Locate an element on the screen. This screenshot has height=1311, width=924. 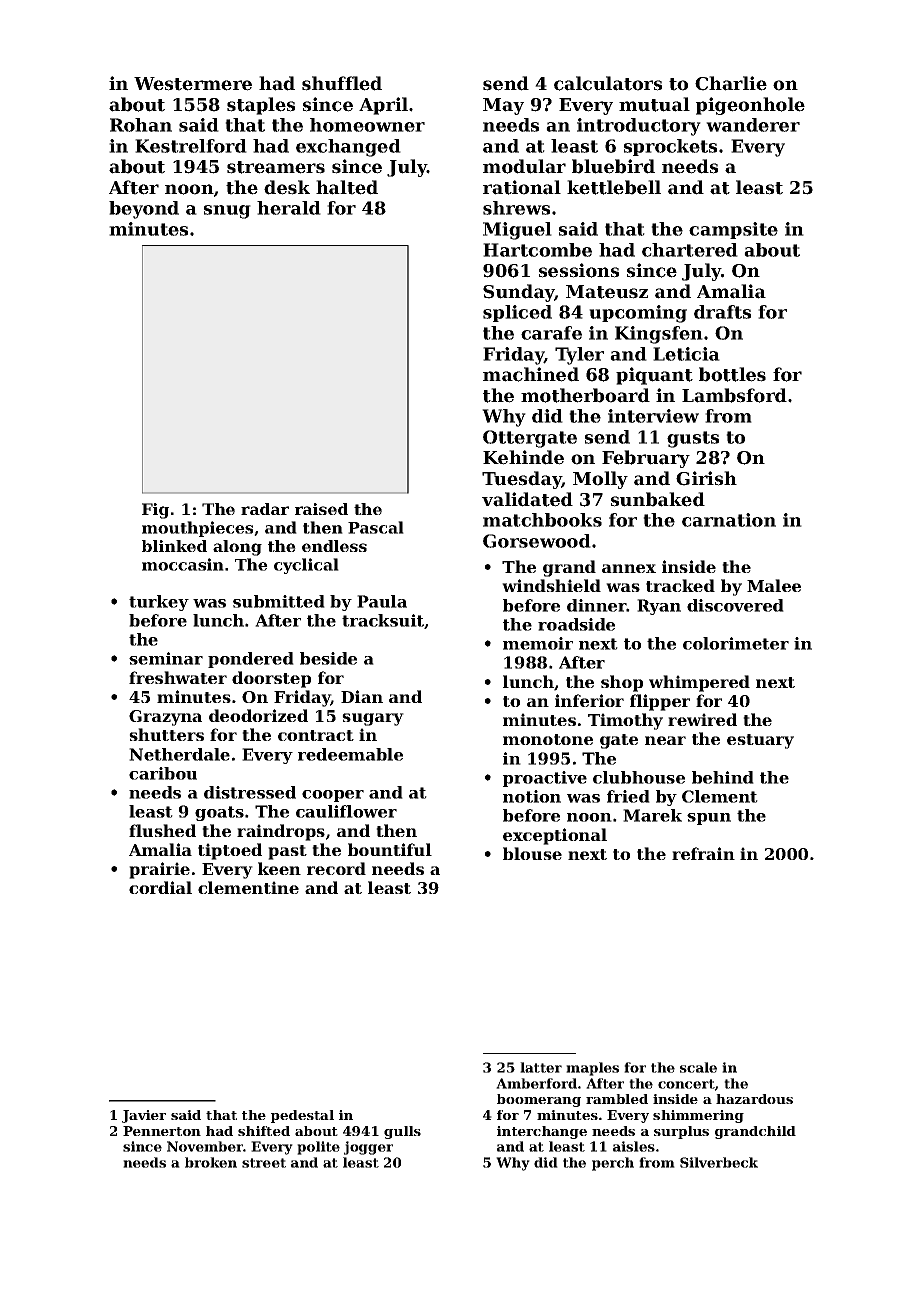
Rohan is located at coordinates (141, 125).
